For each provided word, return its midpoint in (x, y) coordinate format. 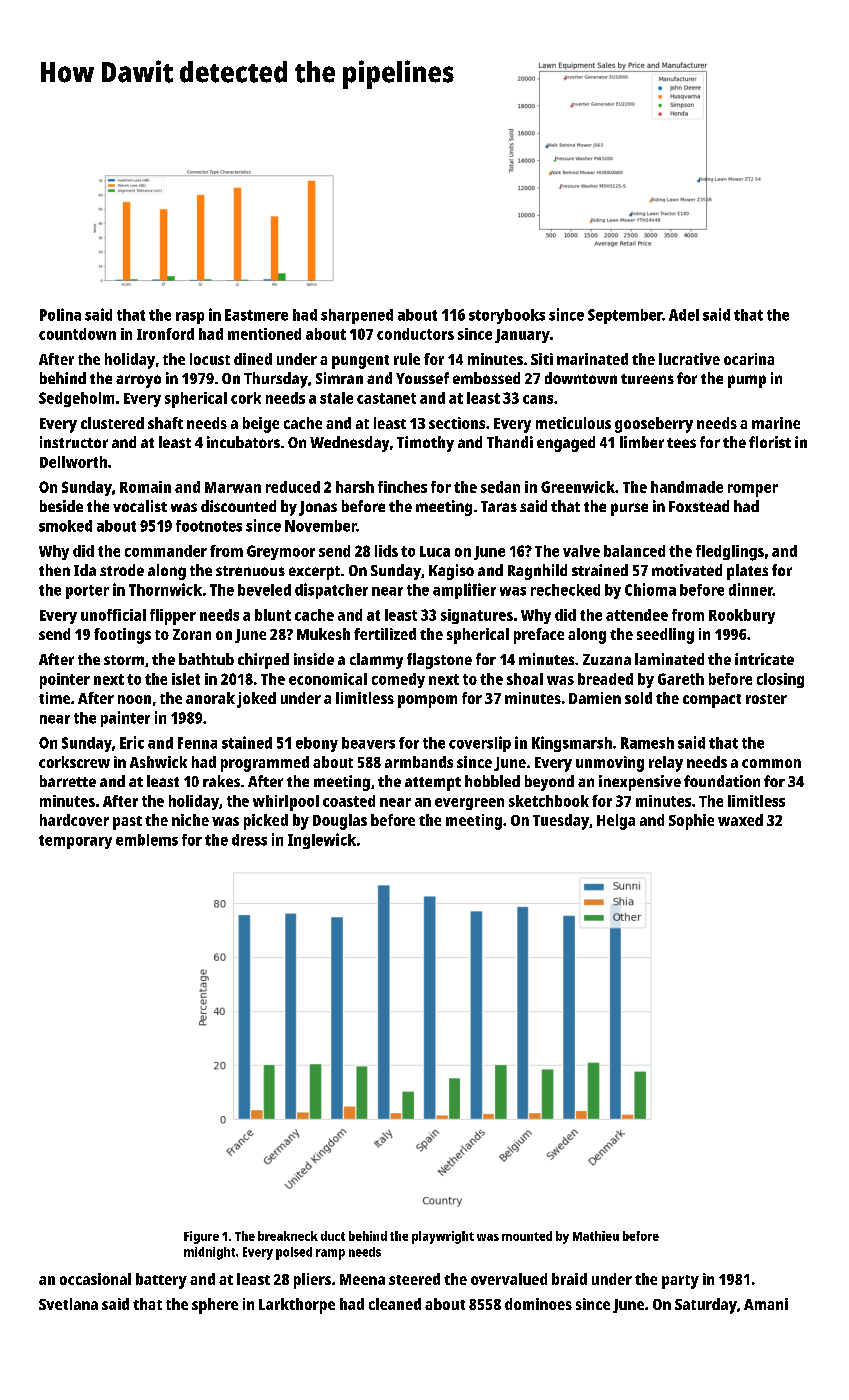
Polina (60, 314)
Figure (201, 1237)
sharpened (357, 316)
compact (712, 701)
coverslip (480, 744)
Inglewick (322, 841)
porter (87, 592)
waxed (740, 820)
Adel (684, 315)
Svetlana (68, 1304)
